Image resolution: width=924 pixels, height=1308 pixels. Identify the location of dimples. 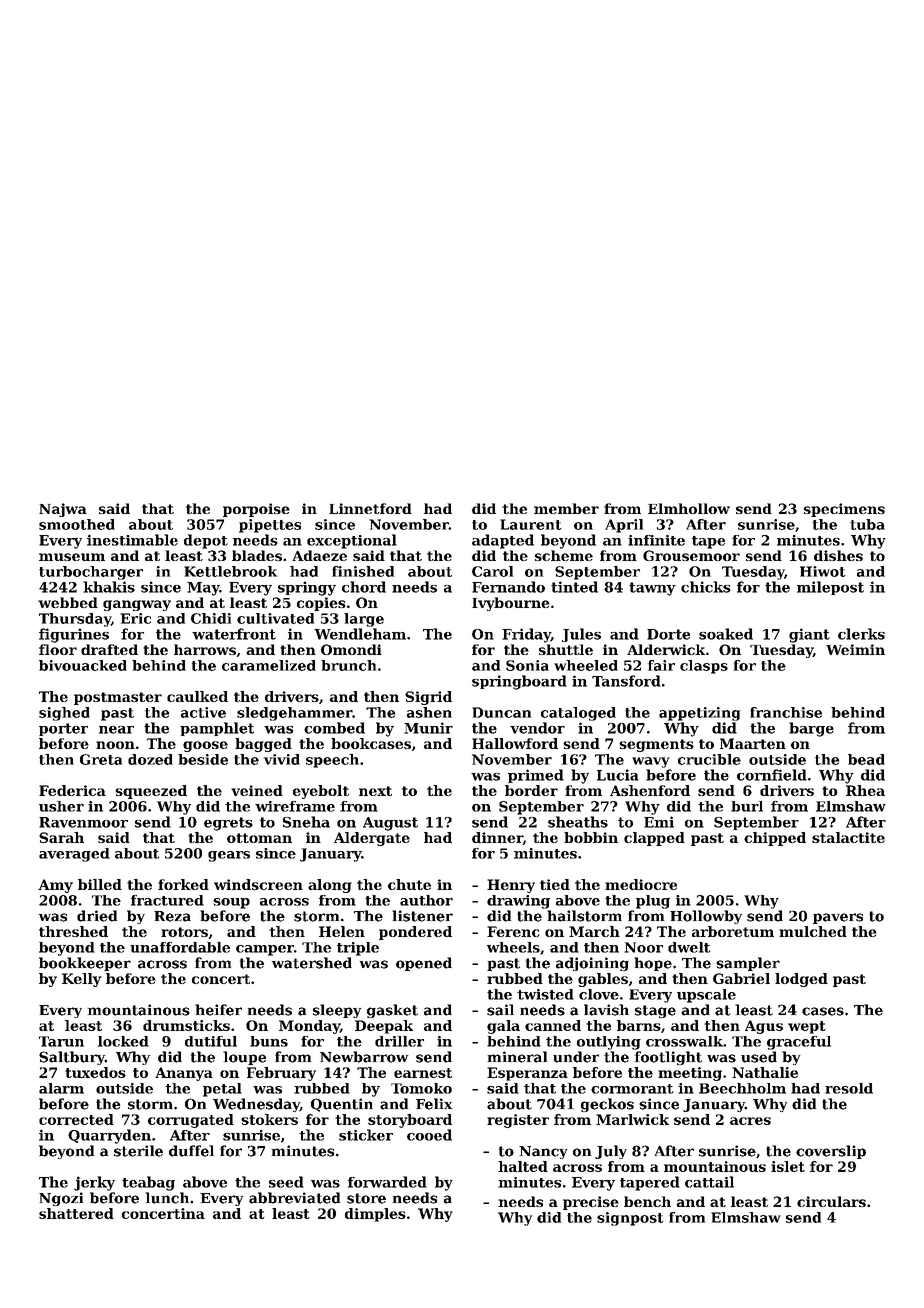
(375, 1215).
